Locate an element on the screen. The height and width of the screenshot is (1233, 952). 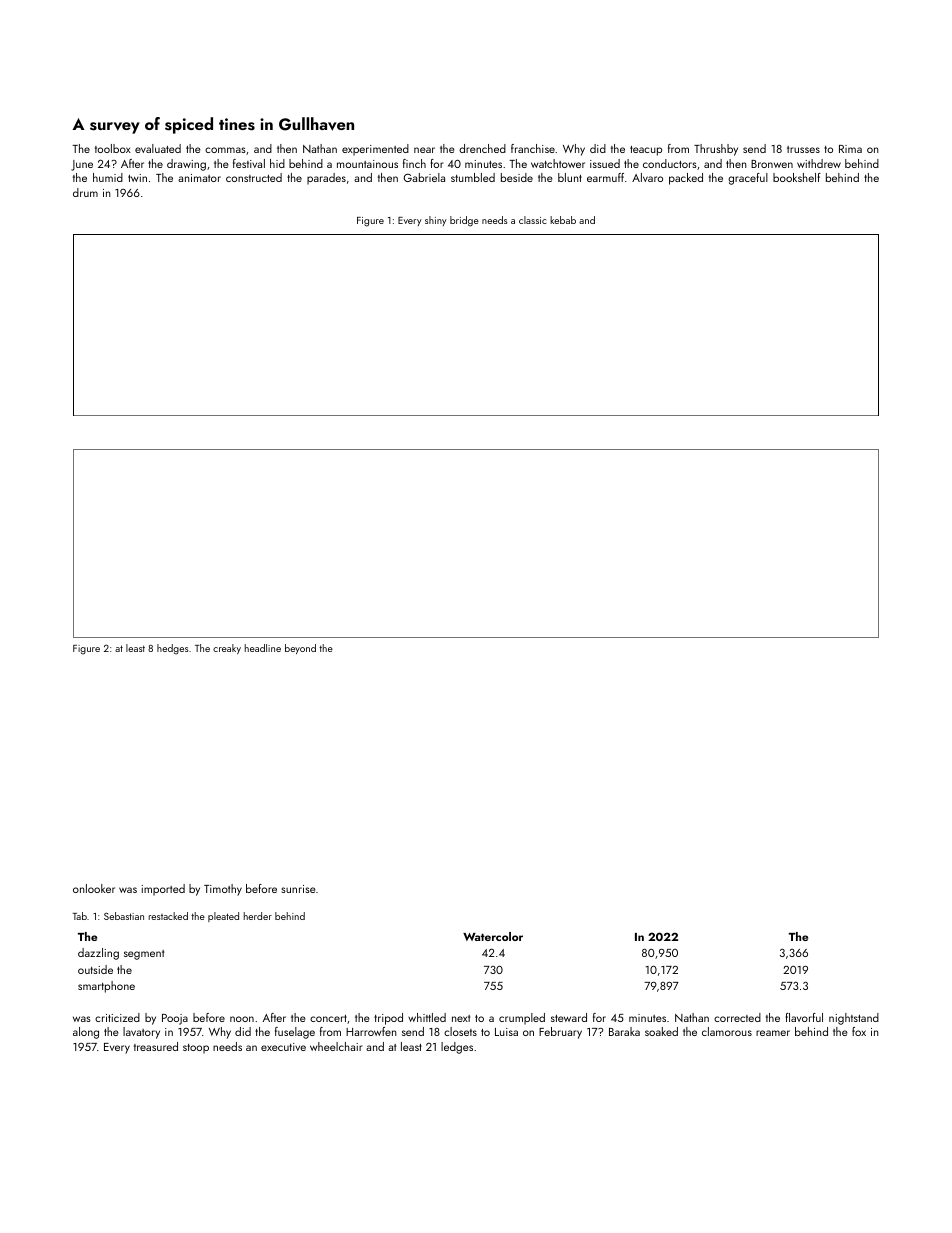
treasured is located at coordinates (156, 1046).
